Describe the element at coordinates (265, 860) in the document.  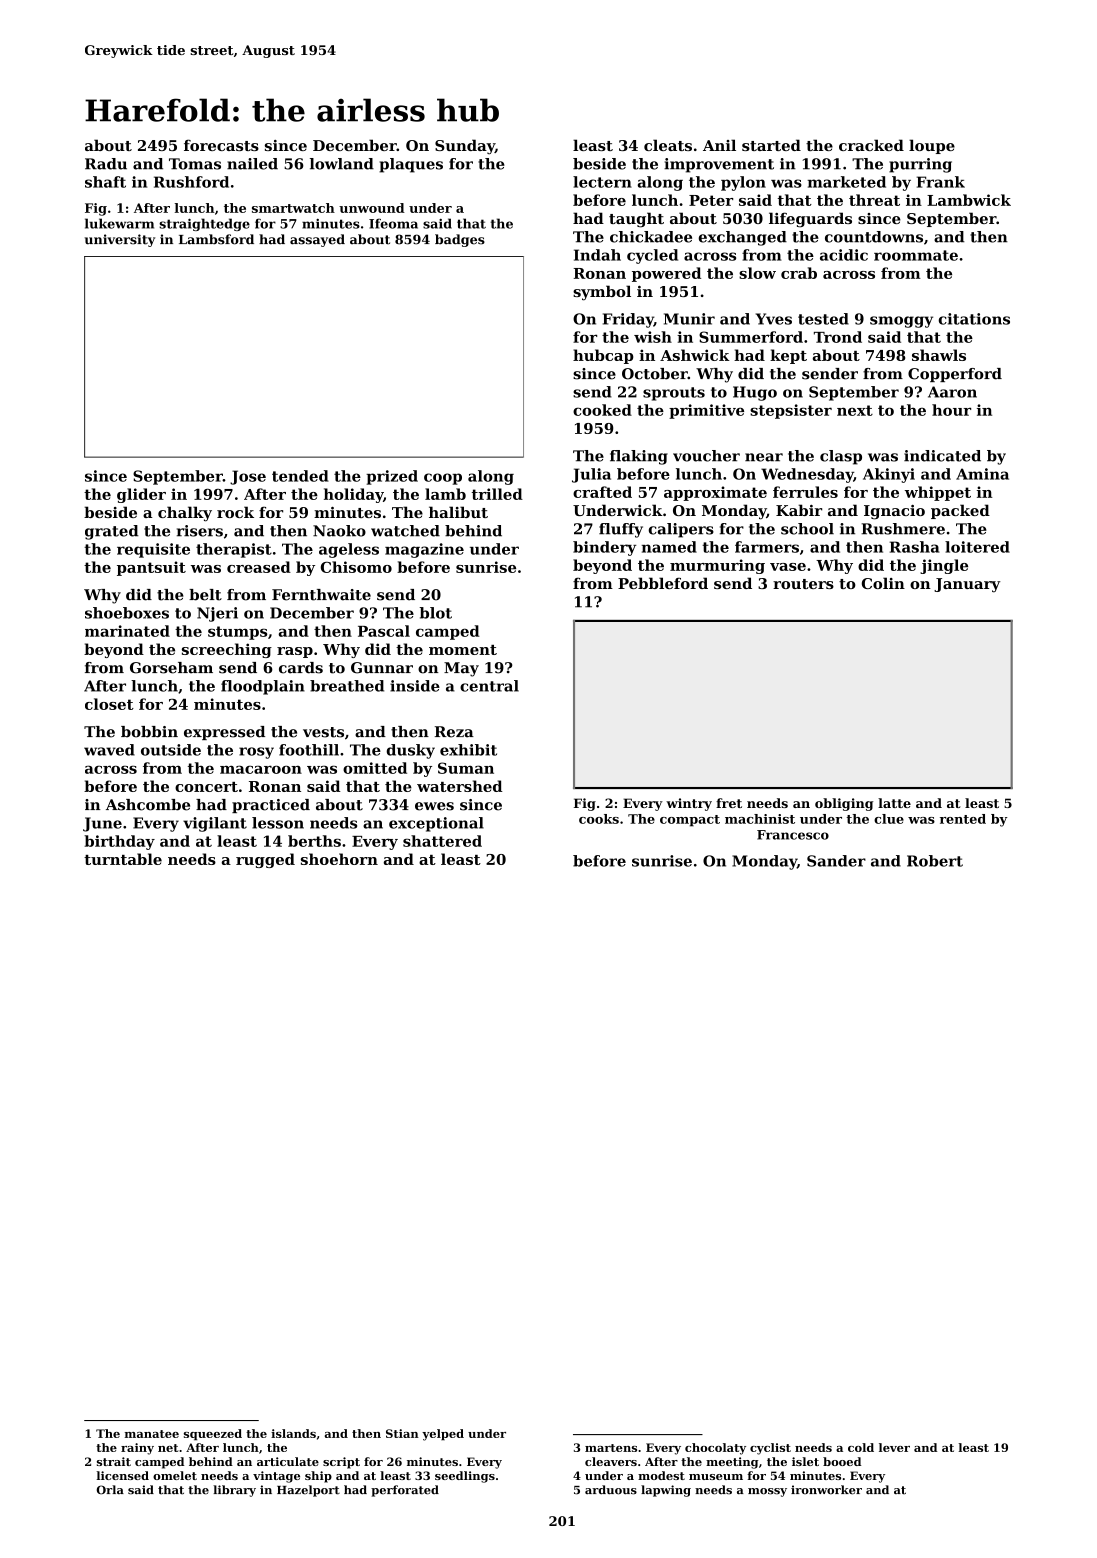
I see `rugged` at that location.
